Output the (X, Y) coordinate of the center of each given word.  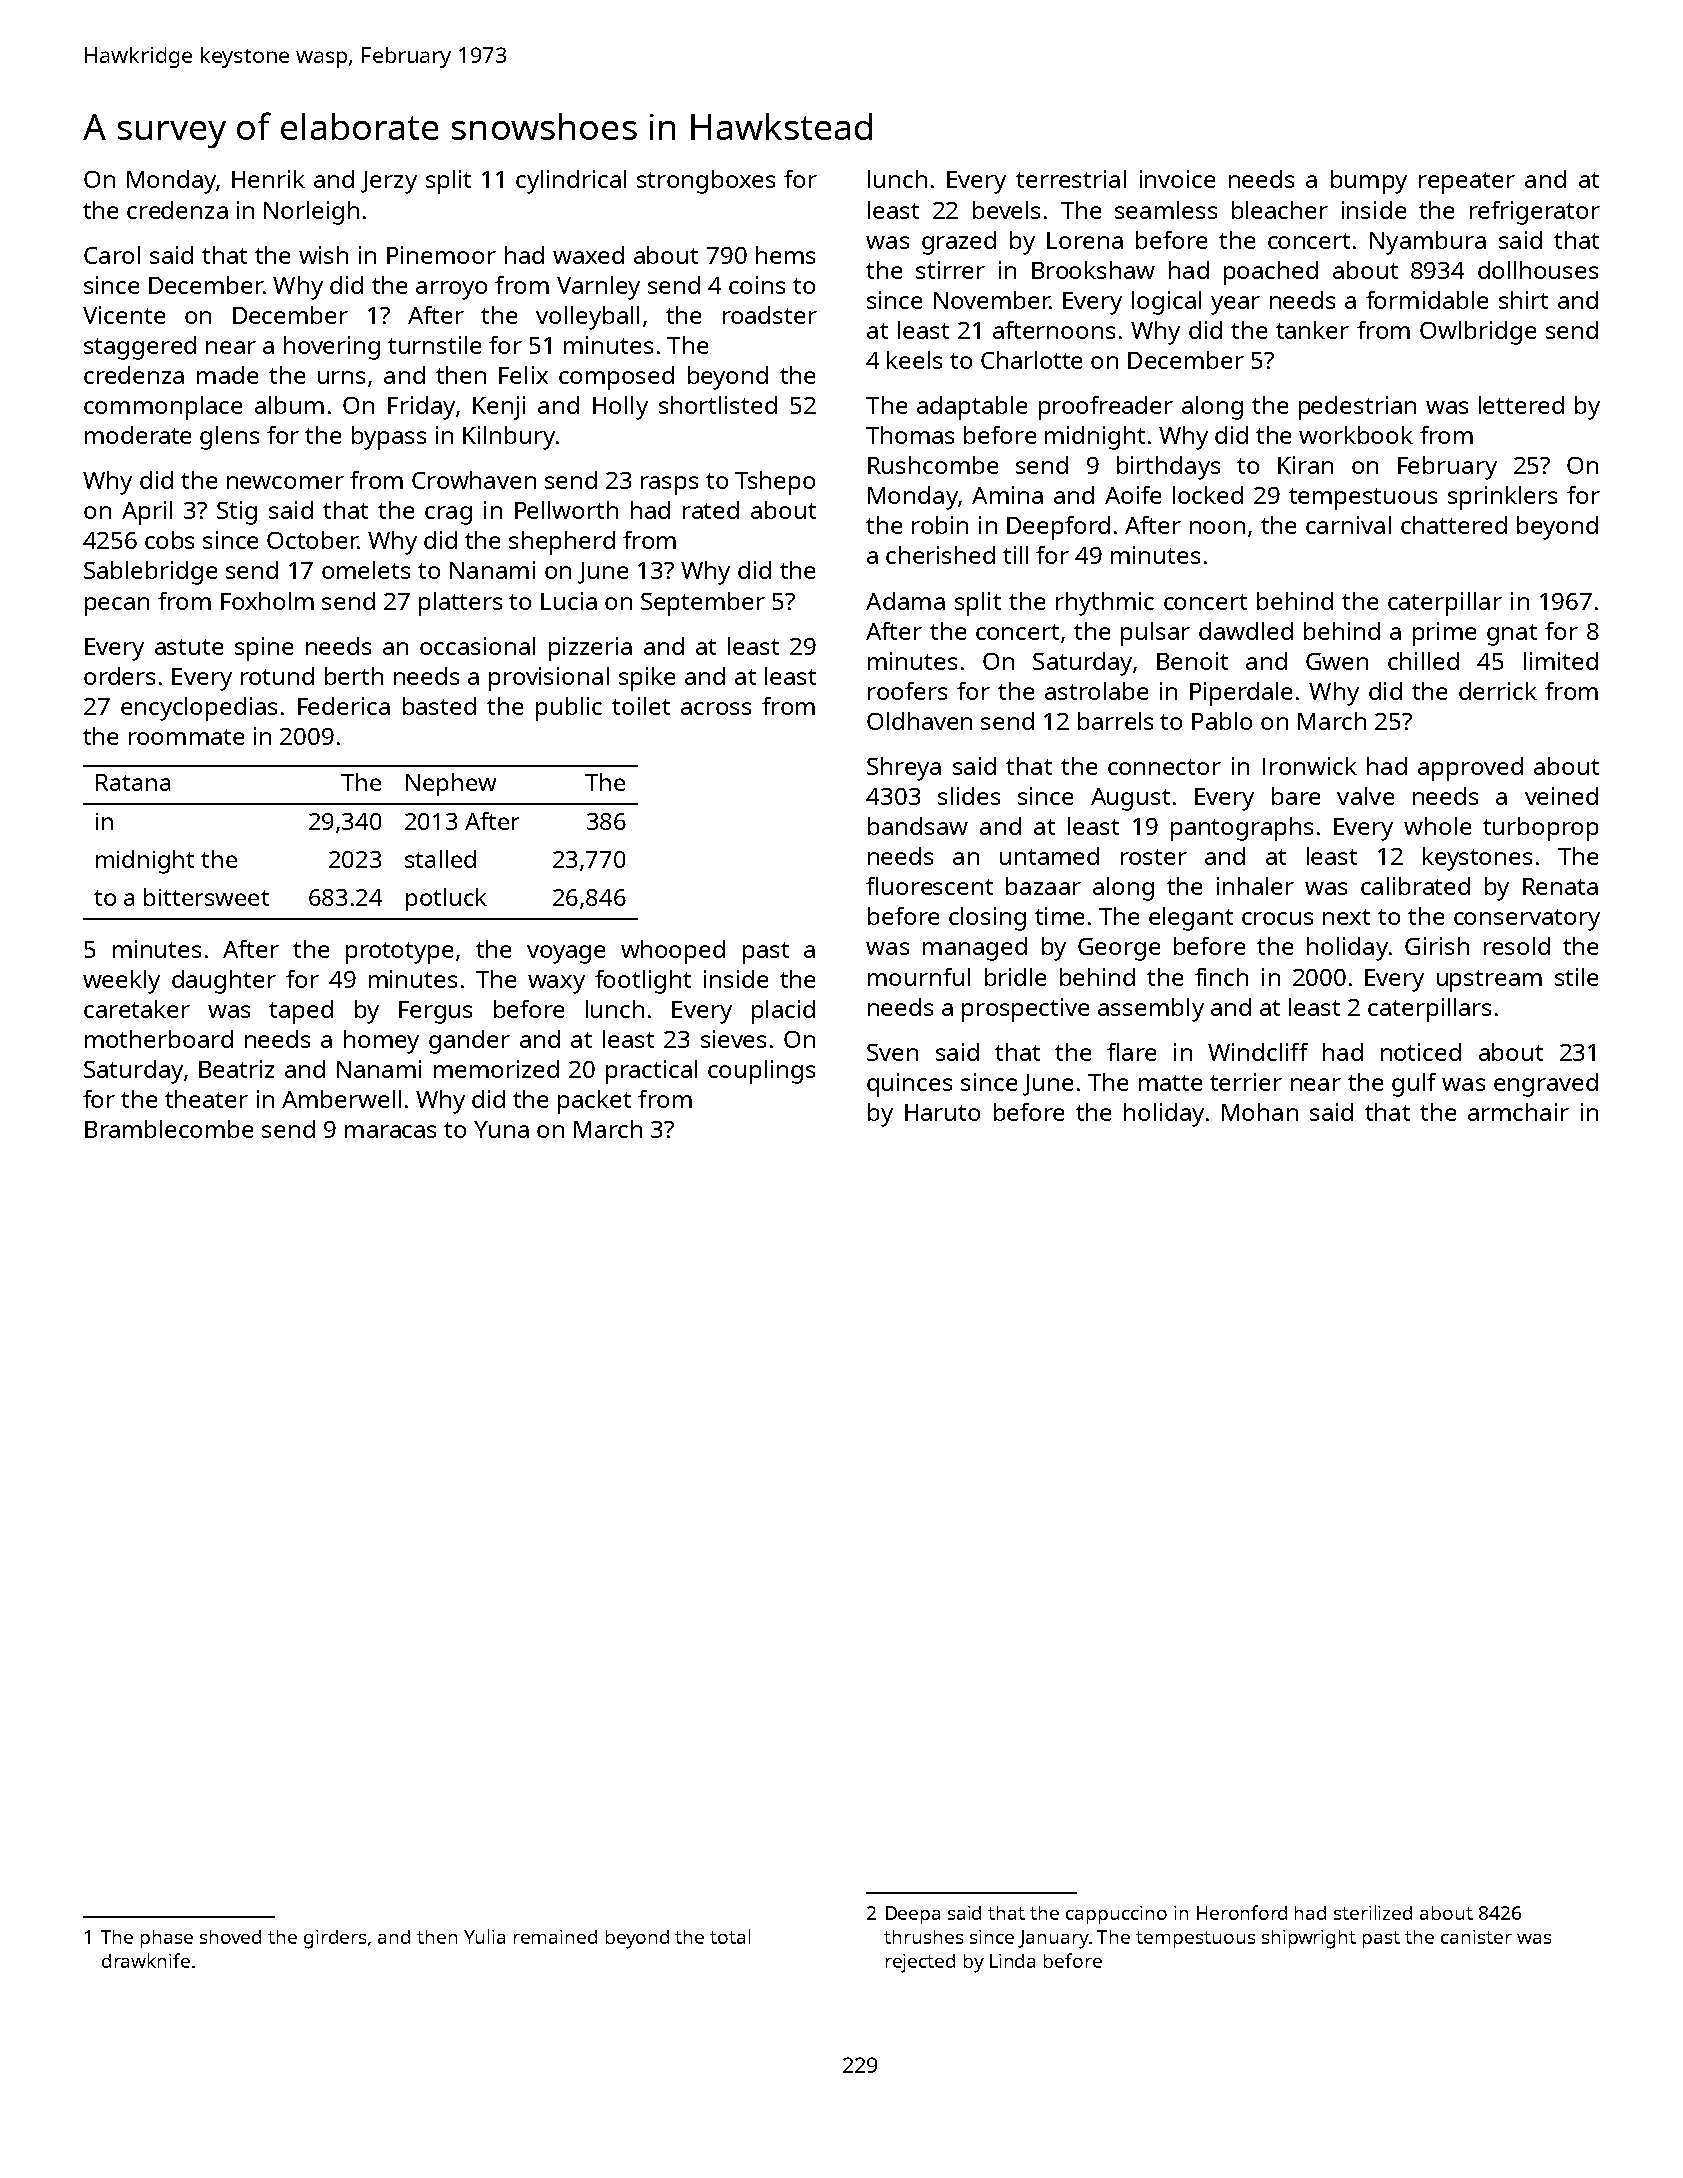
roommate (186, 737)
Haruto (942, 1112)
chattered (1454, 525)
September (703, 604)
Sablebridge (150, 573)
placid (783, 1012)
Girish (1437, 946)
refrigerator (1535, 213)
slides (969, 796)
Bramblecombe (169, 1129)
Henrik (268, 179)
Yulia (484, 1936)
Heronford (1242, 1912)
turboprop (1540, 829)
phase (167, 1939)
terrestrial (1071, 179)
